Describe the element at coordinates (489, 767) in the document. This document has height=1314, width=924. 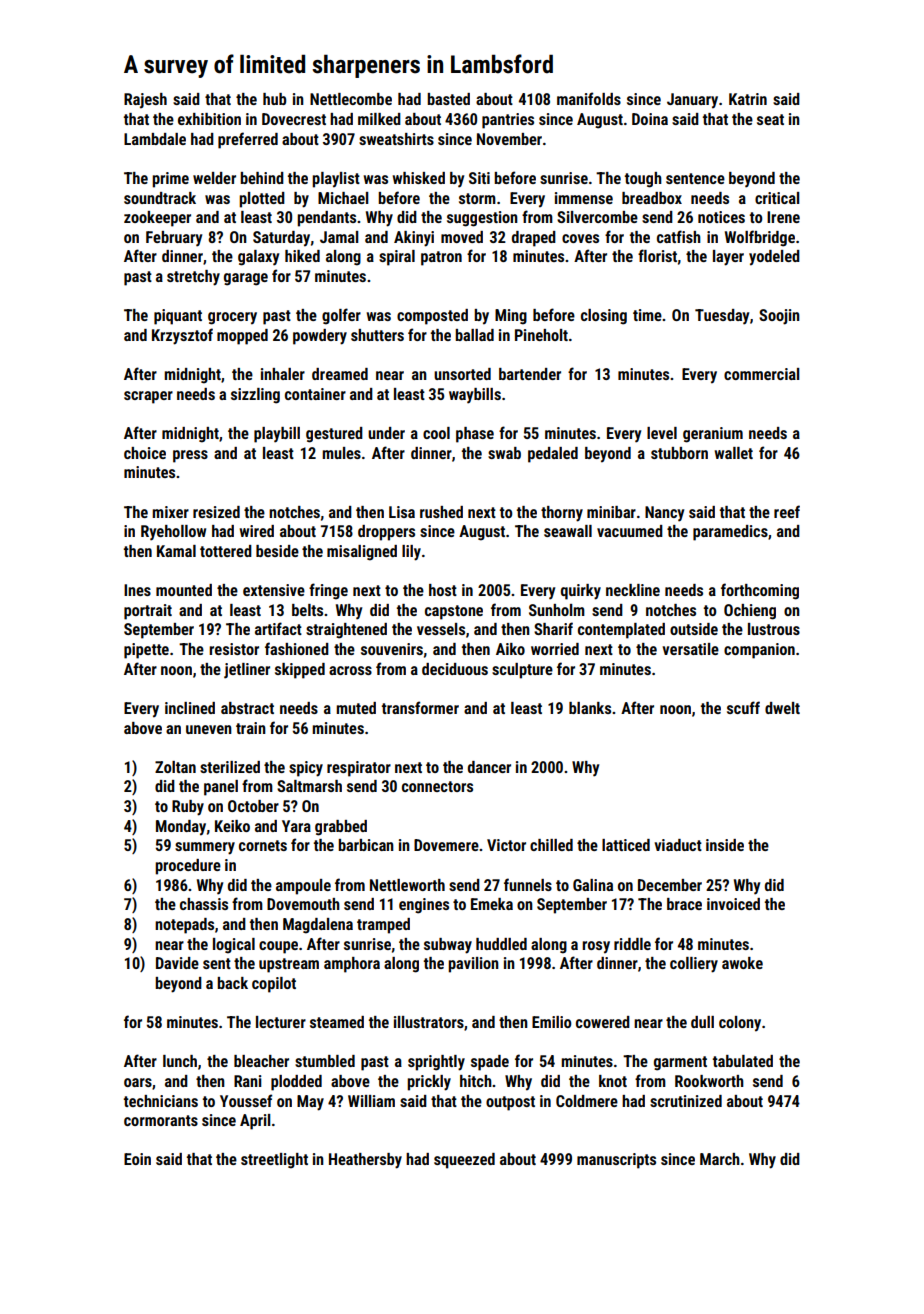
I see `dancer` at that location.
